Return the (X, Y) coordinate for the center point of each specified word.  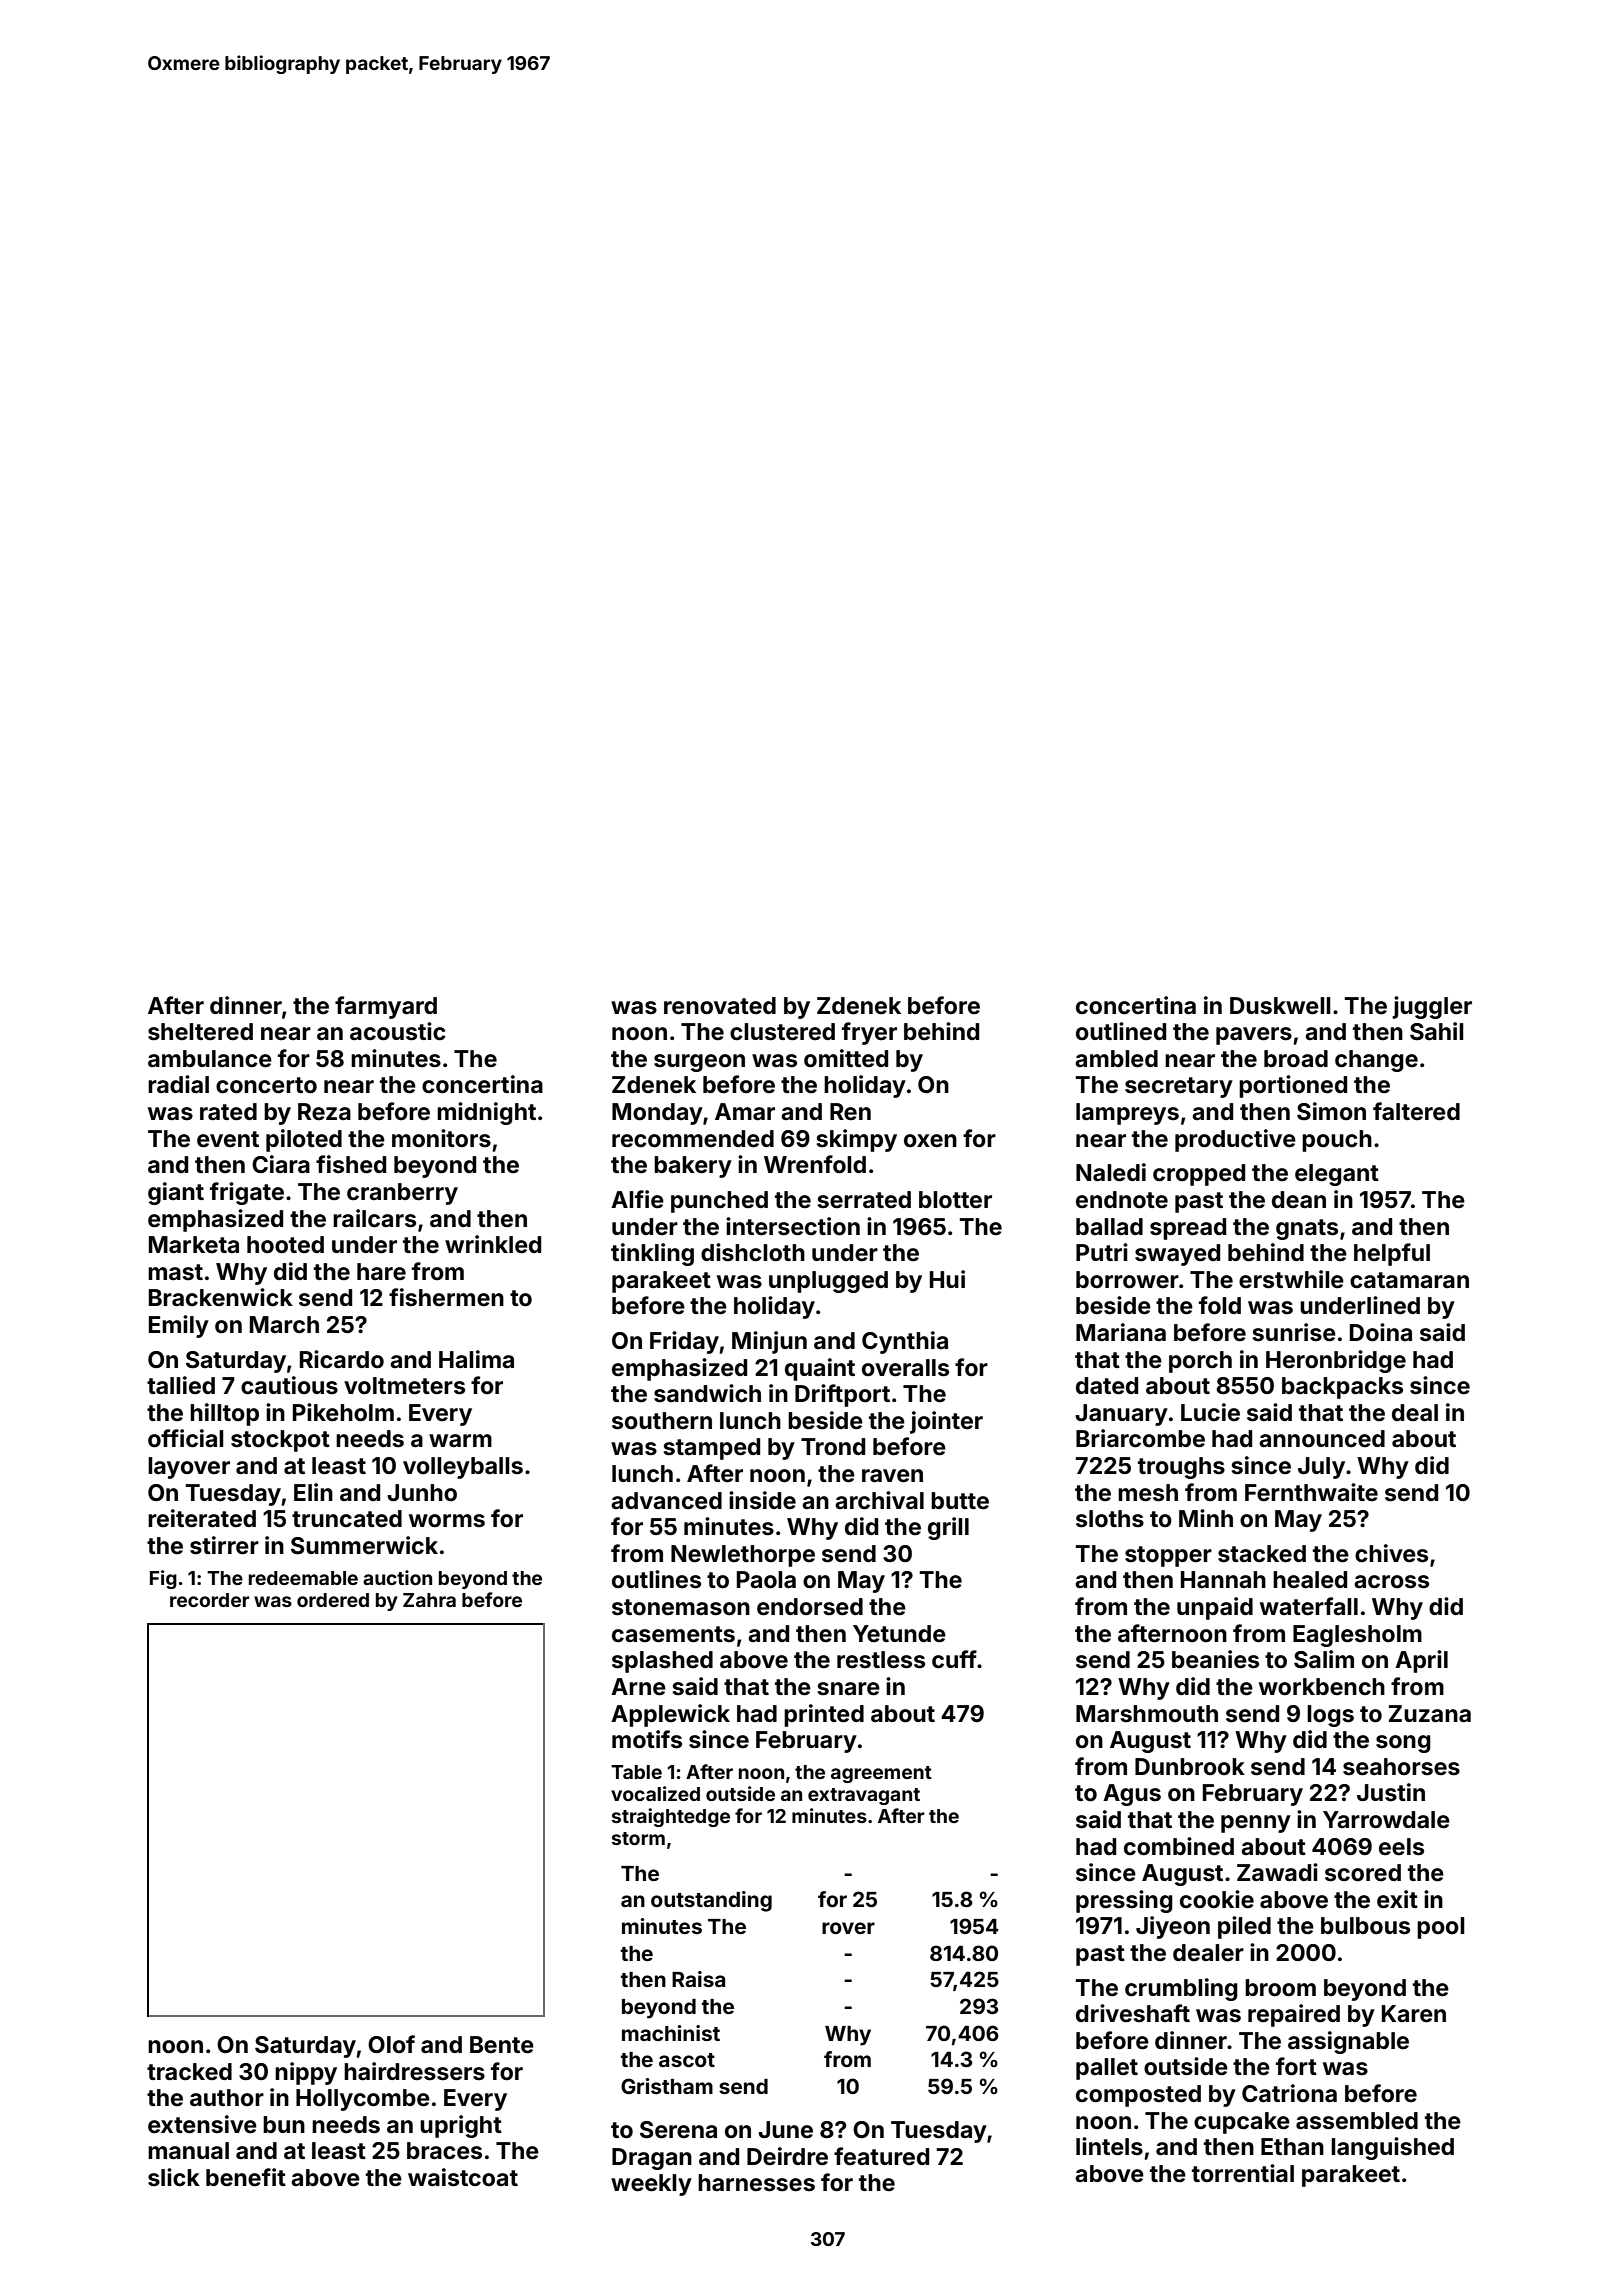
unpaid (1215, 1608)
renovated (720, 1006)
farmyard (386, 1007)
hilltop (224, 1414)
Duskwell (1280, 1006)
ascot (687, 2060)
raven (892, 1476)
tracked (189, 2072)
